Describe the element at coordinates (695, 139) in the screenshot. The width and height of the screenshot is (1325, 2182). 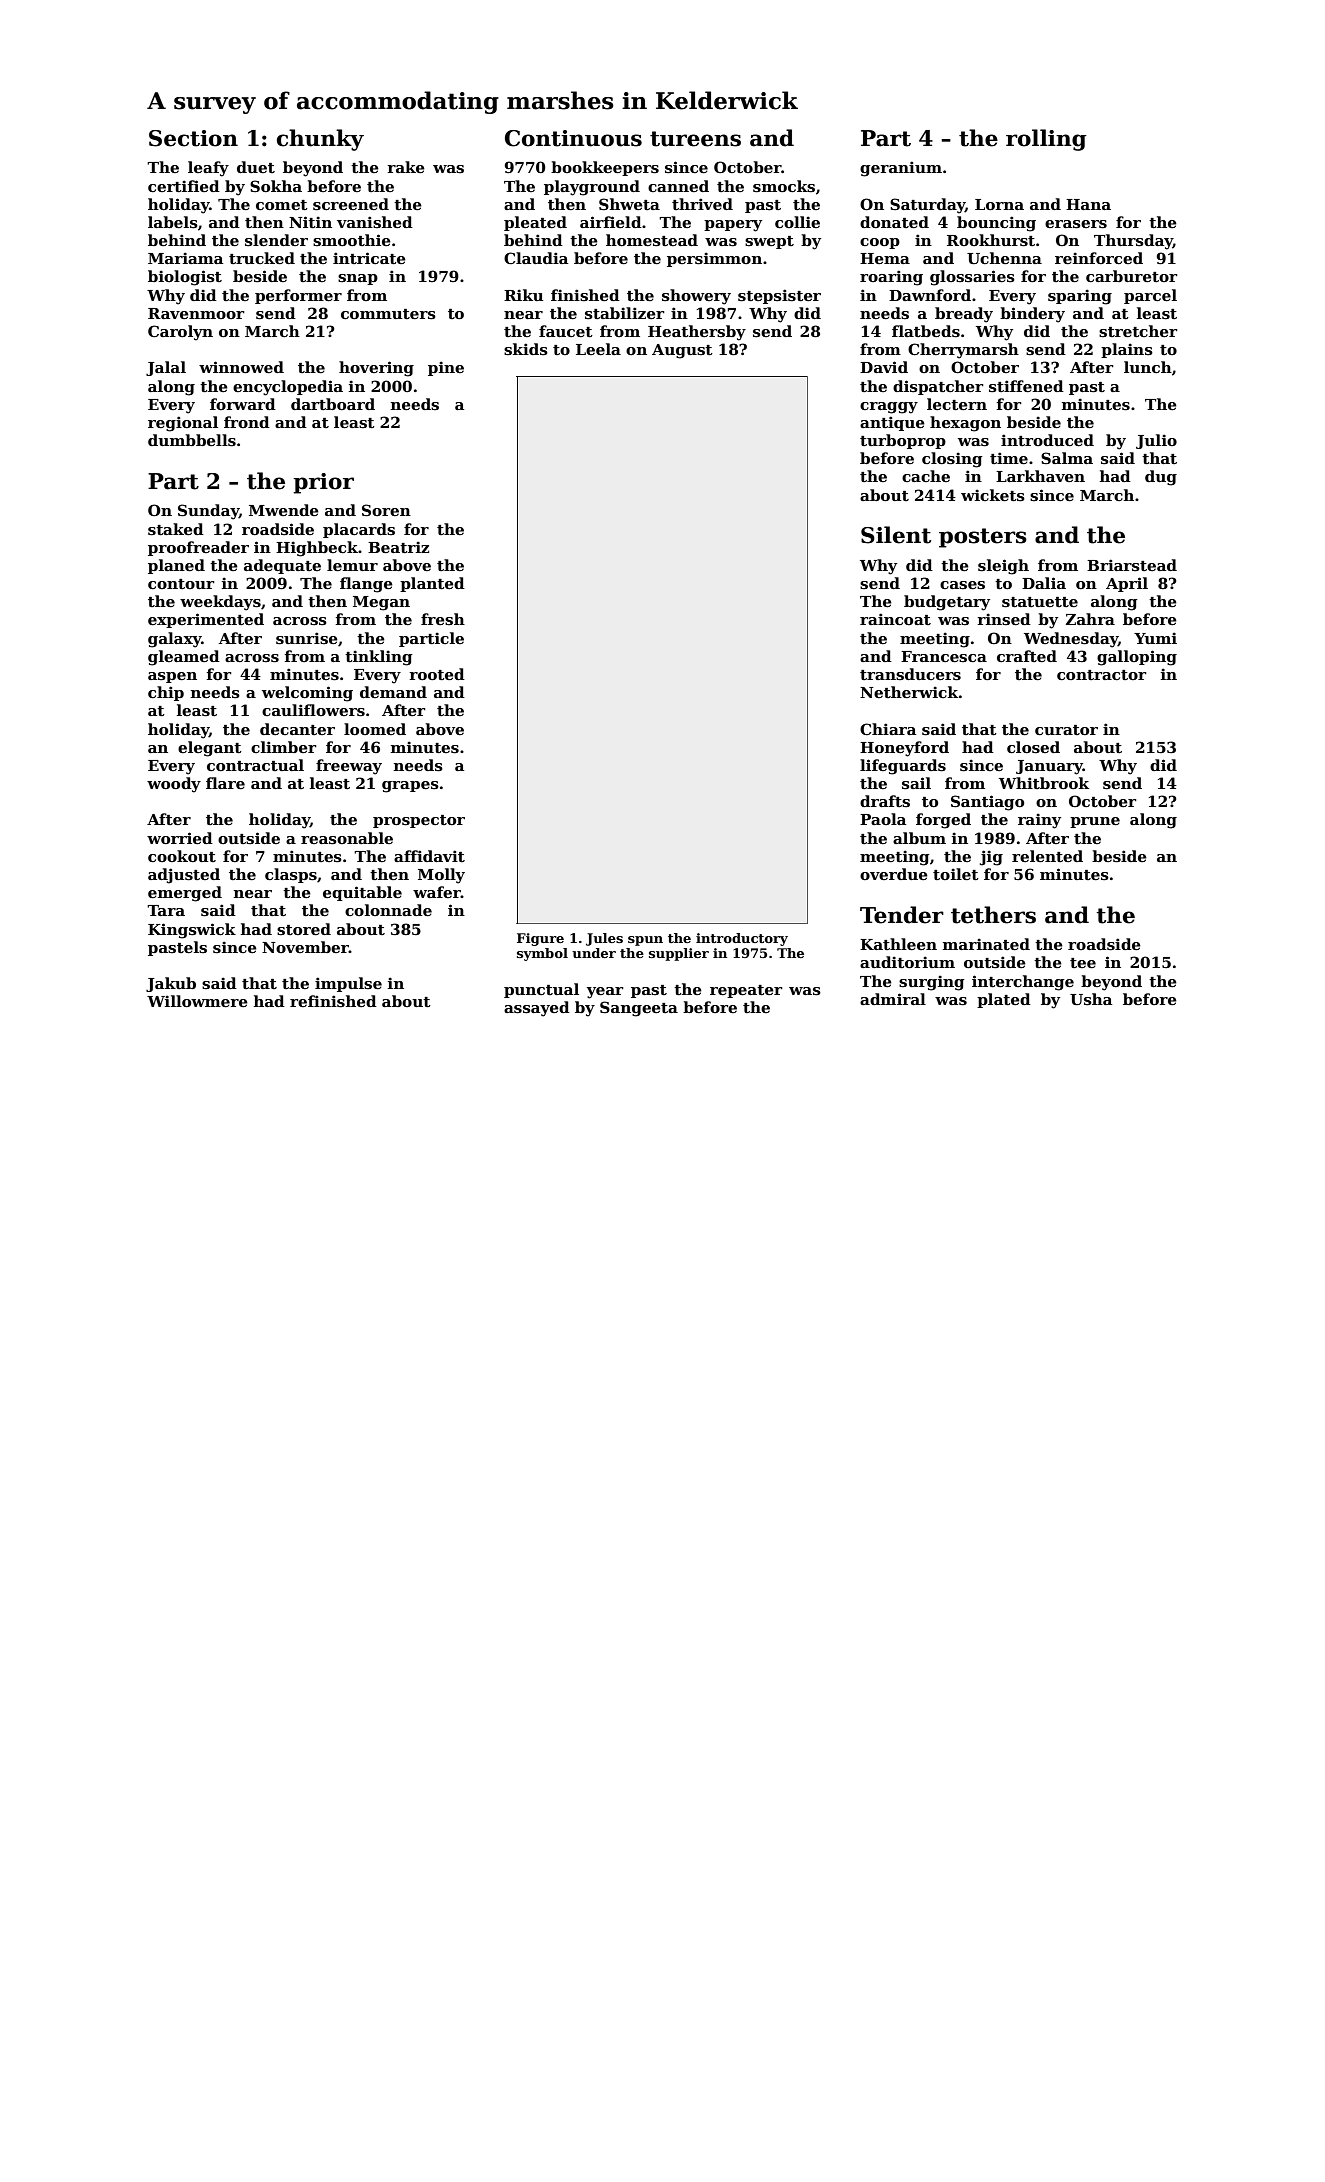
I see `tureens` at that location.
